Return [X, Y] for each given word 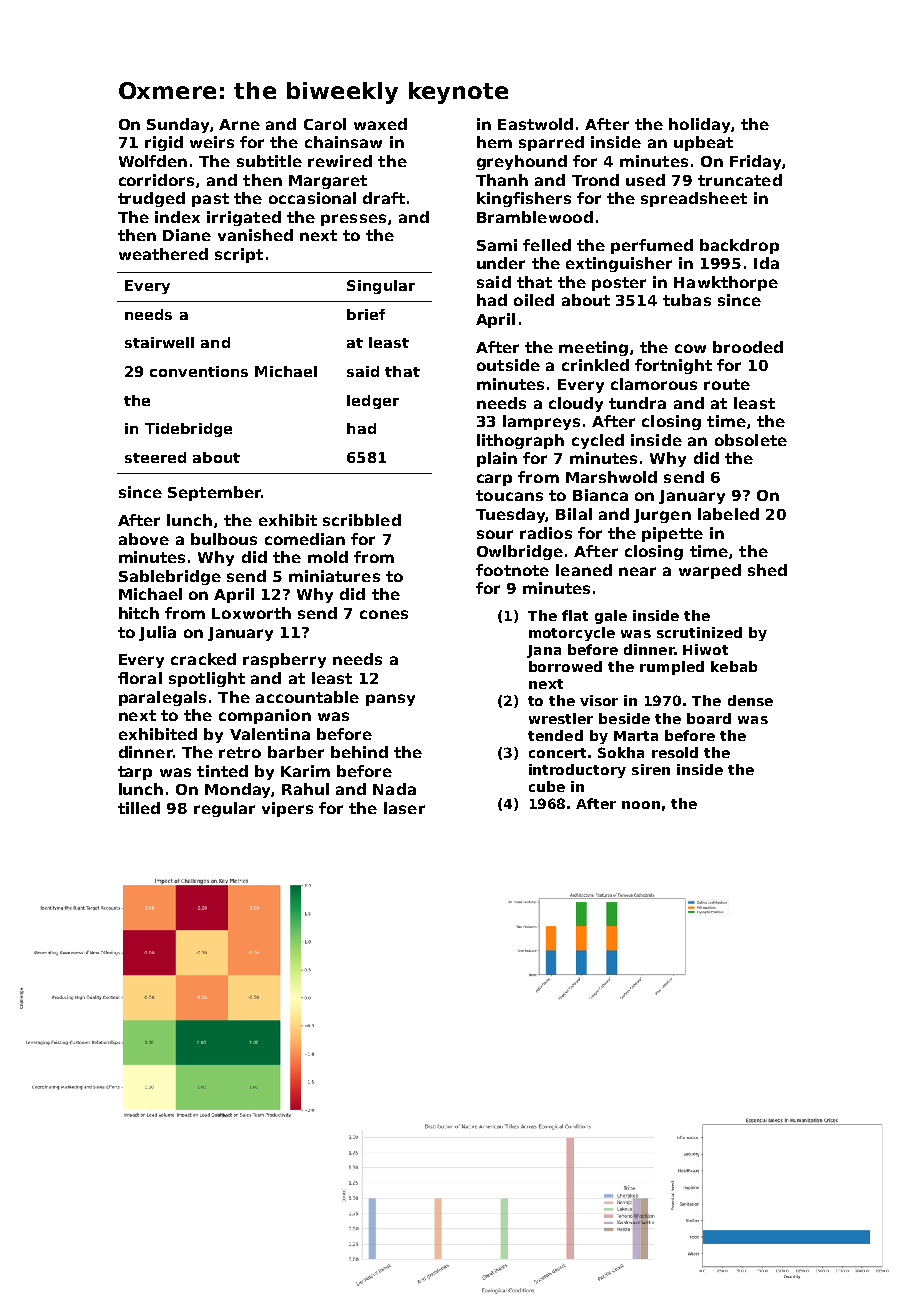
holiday [699, 125]
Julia [157, 633]
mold [328, 557]
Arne [239, 124]
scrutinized [699, 632]
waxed [380, 124]
